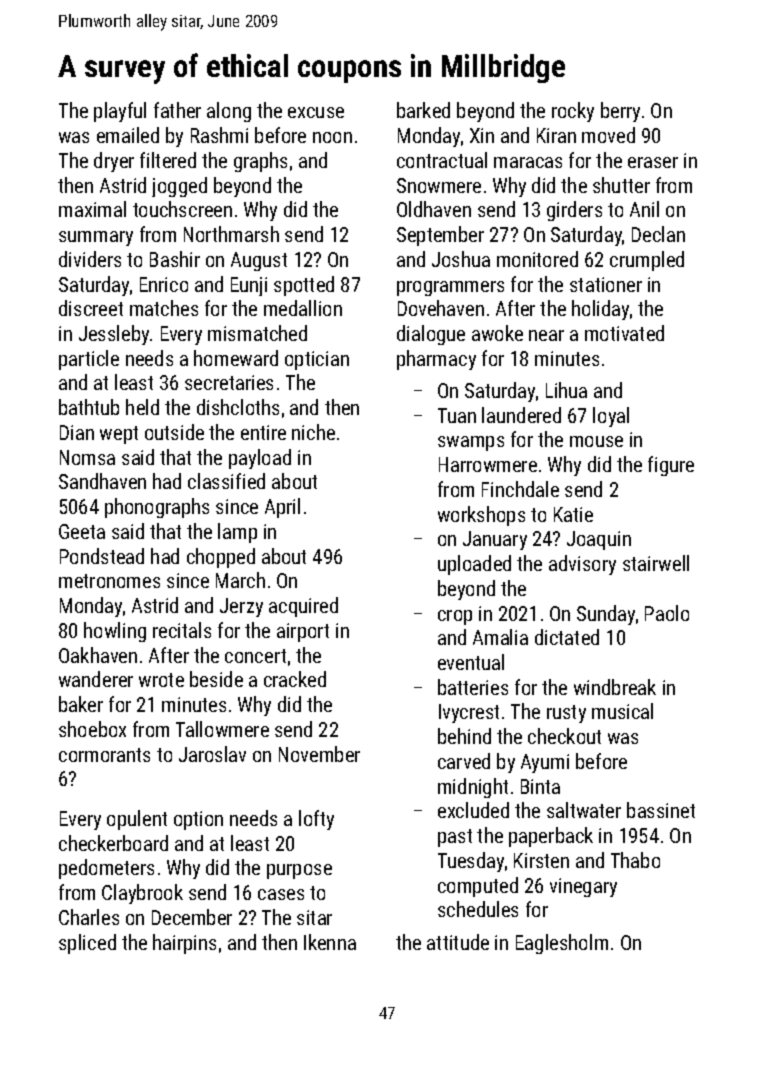 The height and width of the screenshot is (1076, 758). What do you see at coordinates (596, 441) in the screenshot?
I see `mouse` at bounding box center [596, 441].
